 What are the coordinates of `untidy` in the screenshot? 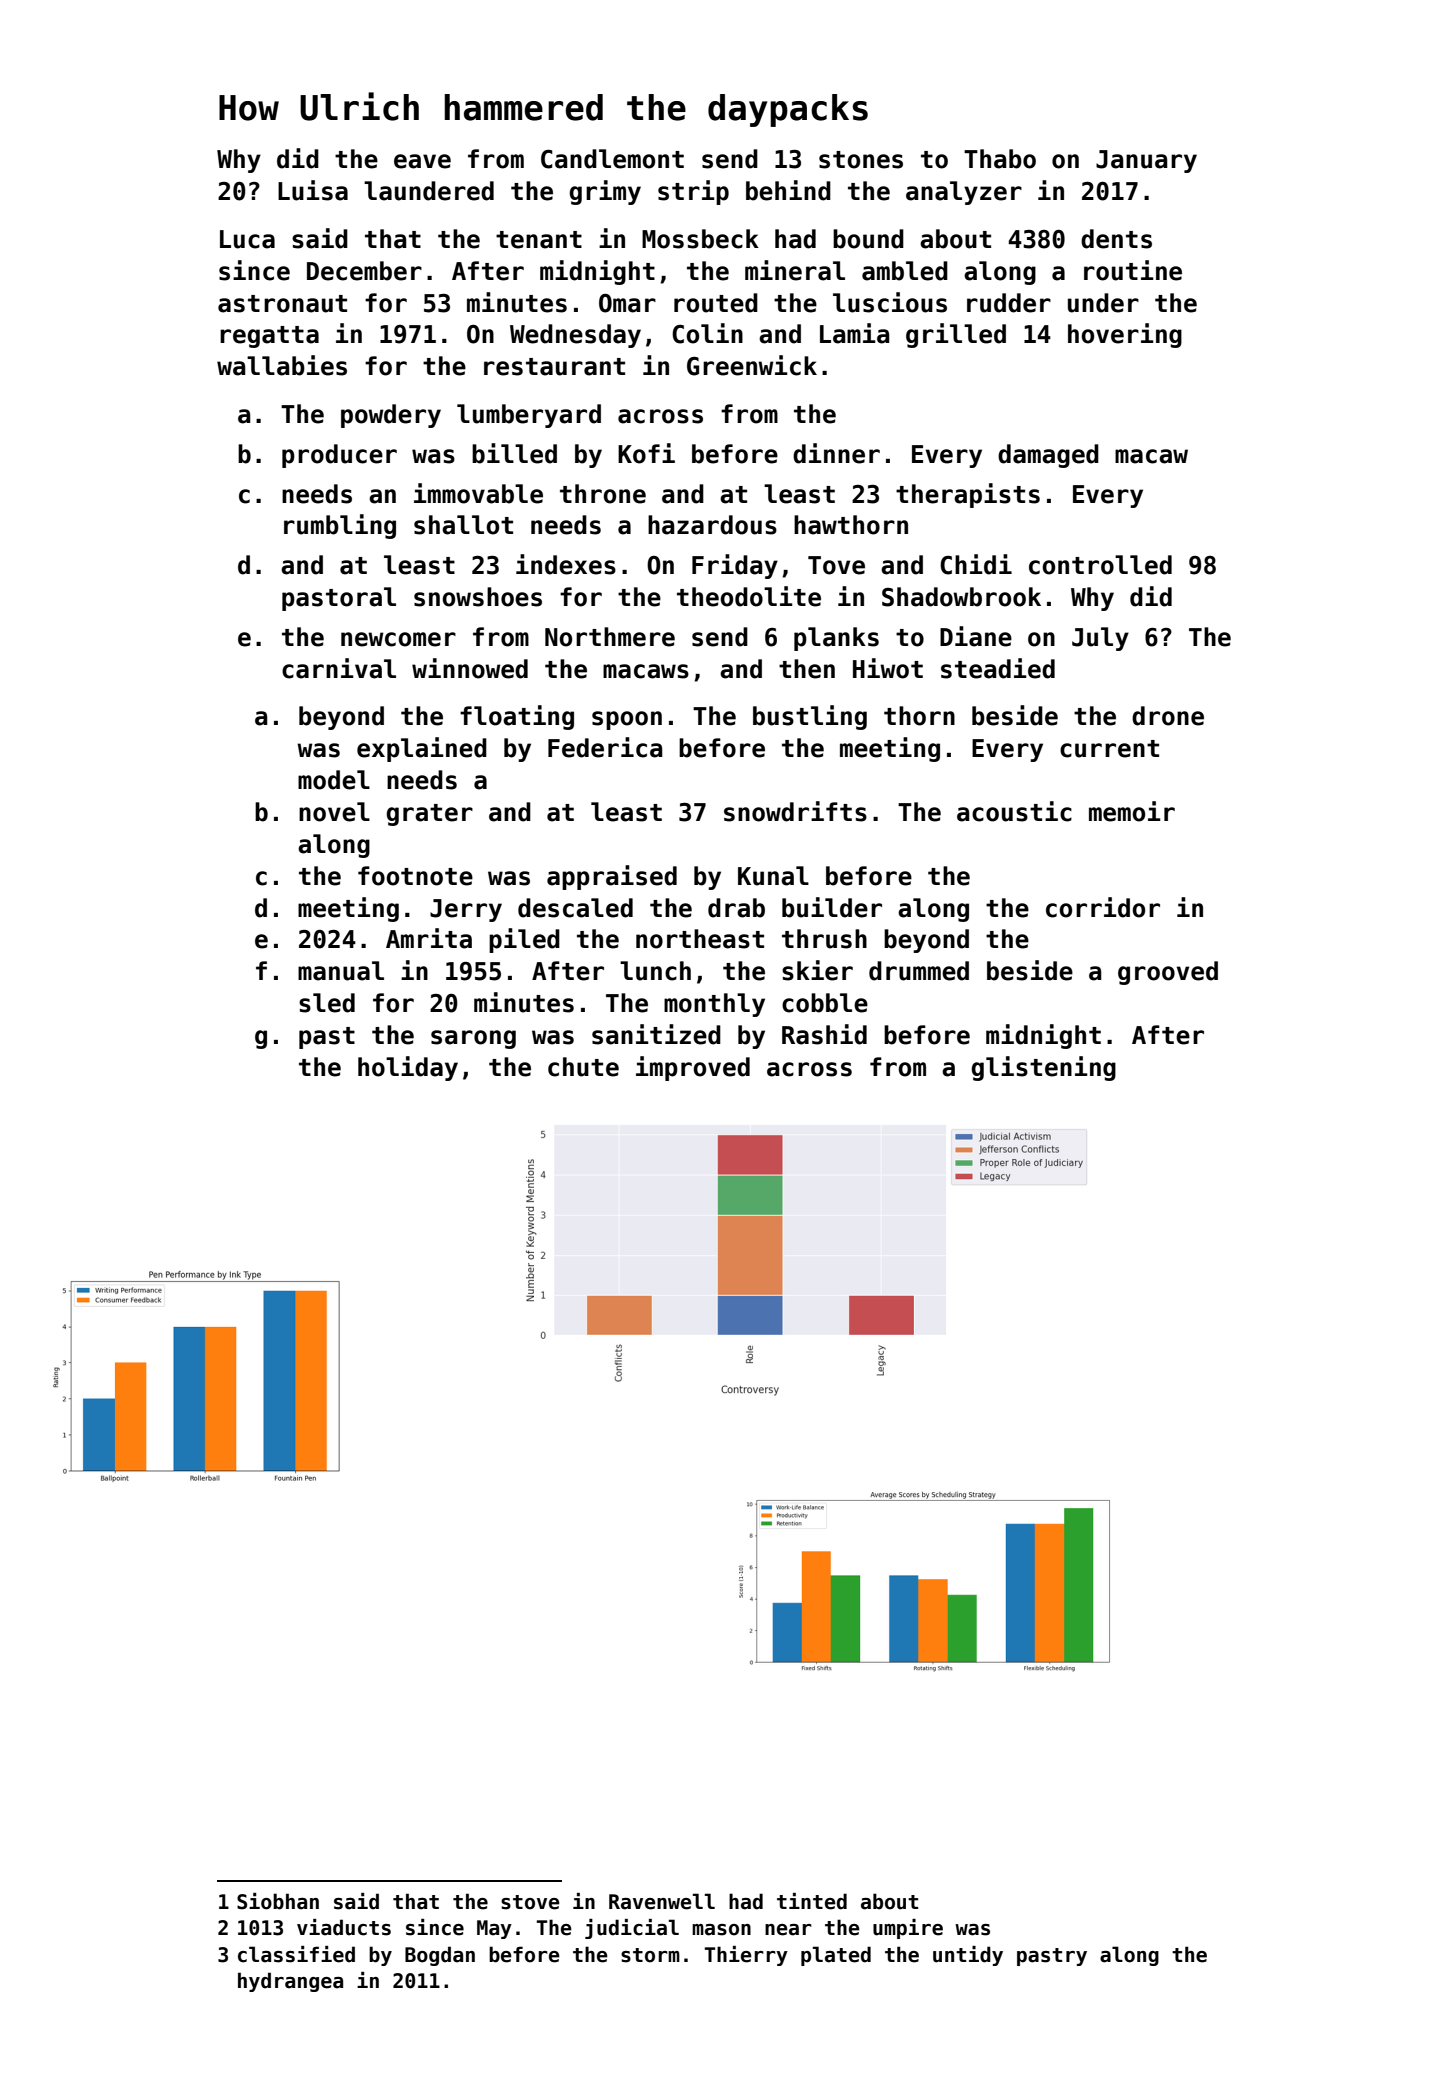 It's located at (968, 1956).
